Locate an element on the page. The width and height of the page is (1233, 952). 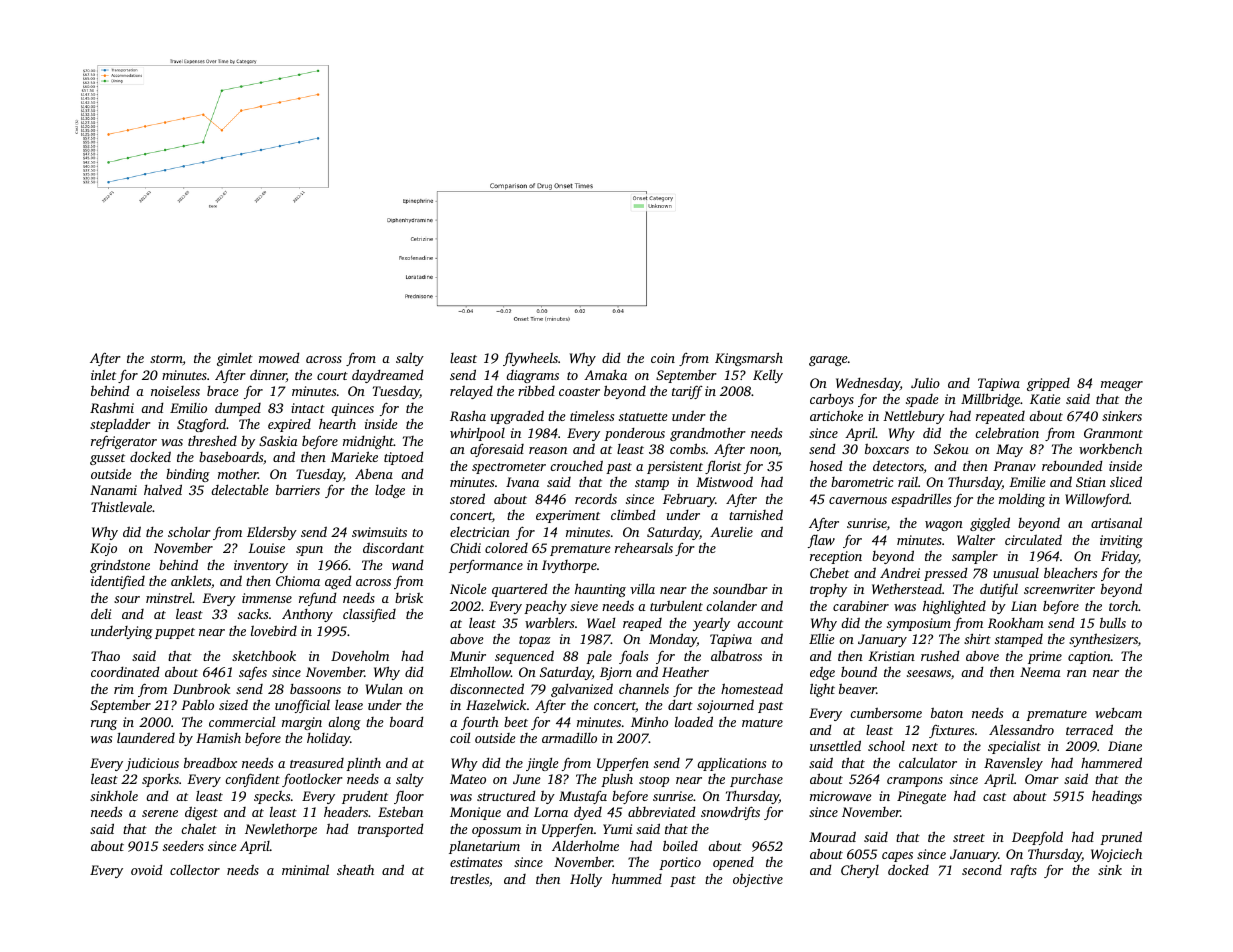
meager is located at coordinates (1122, 386).
